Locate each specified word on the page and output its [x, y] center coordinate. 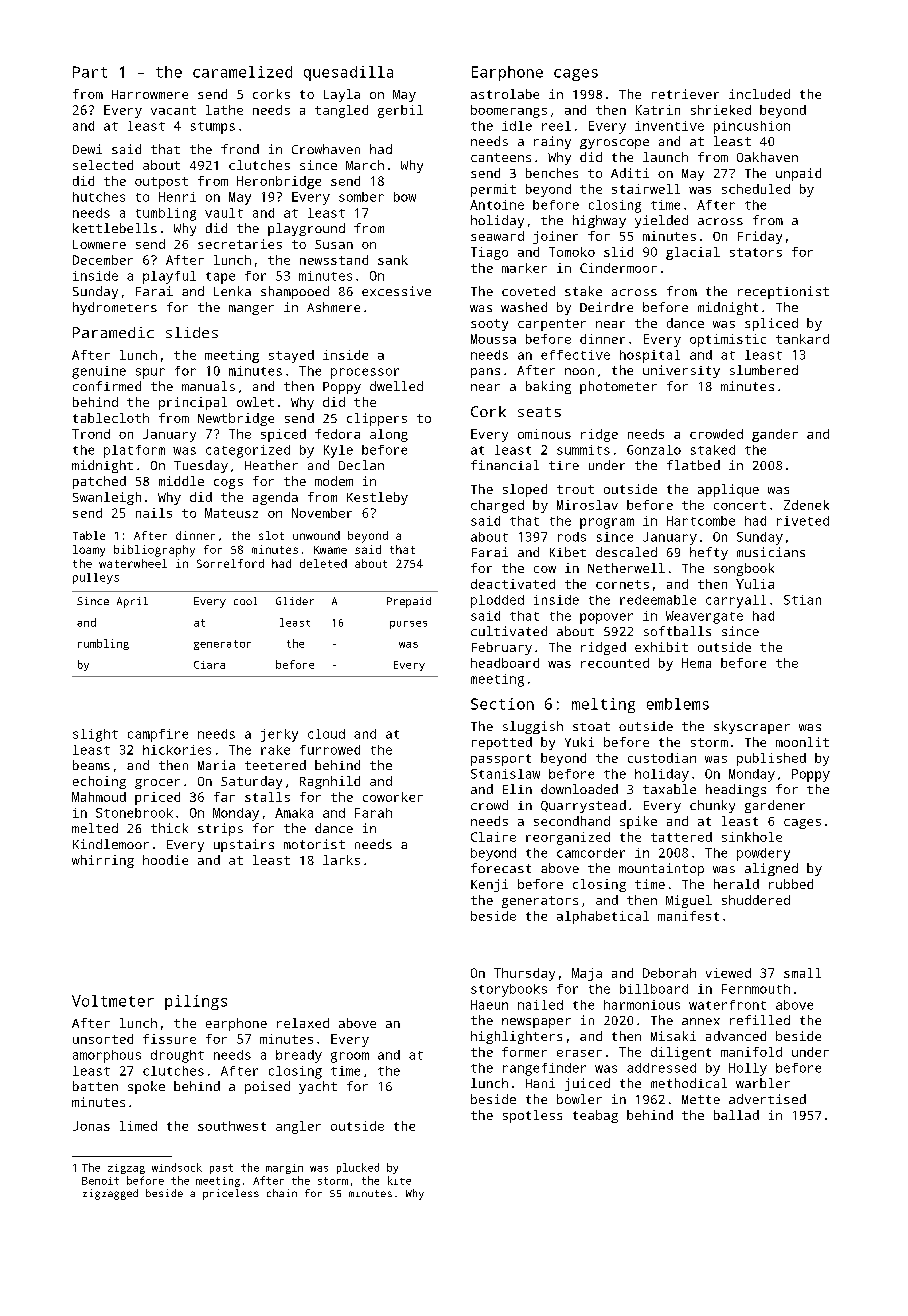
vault [224, 213]
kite [399, 1180]
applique [728, 490]
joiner [555, 237]
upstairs [244, 845]
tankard [802, 339]
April [132, 602]
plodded [497, 601]
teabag [595, 1116]
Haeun [489, 1005]
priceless [231, 1194]
